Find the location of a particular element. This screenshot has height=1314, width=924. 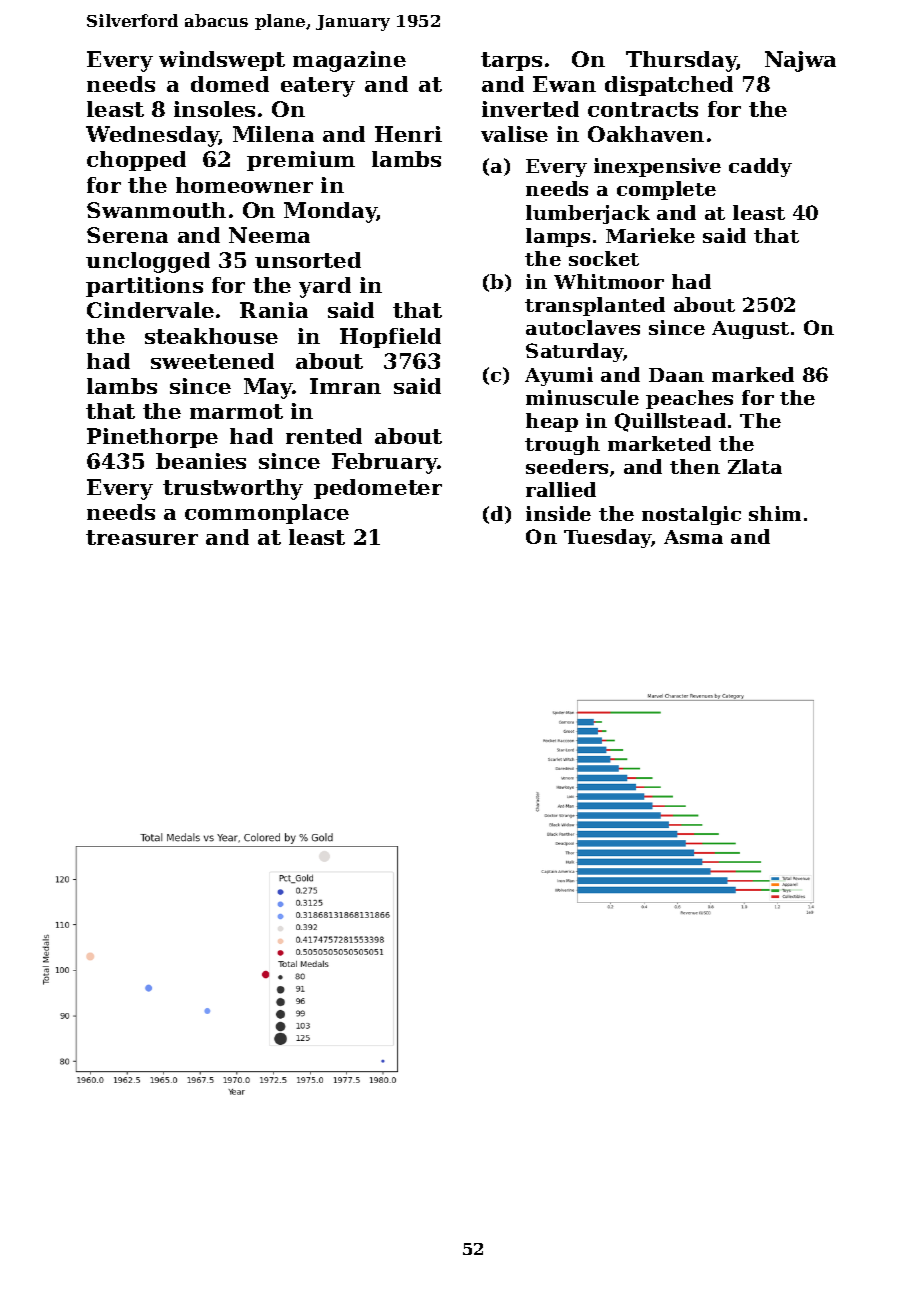

autoclaves is located at coordinates (583, 327).
